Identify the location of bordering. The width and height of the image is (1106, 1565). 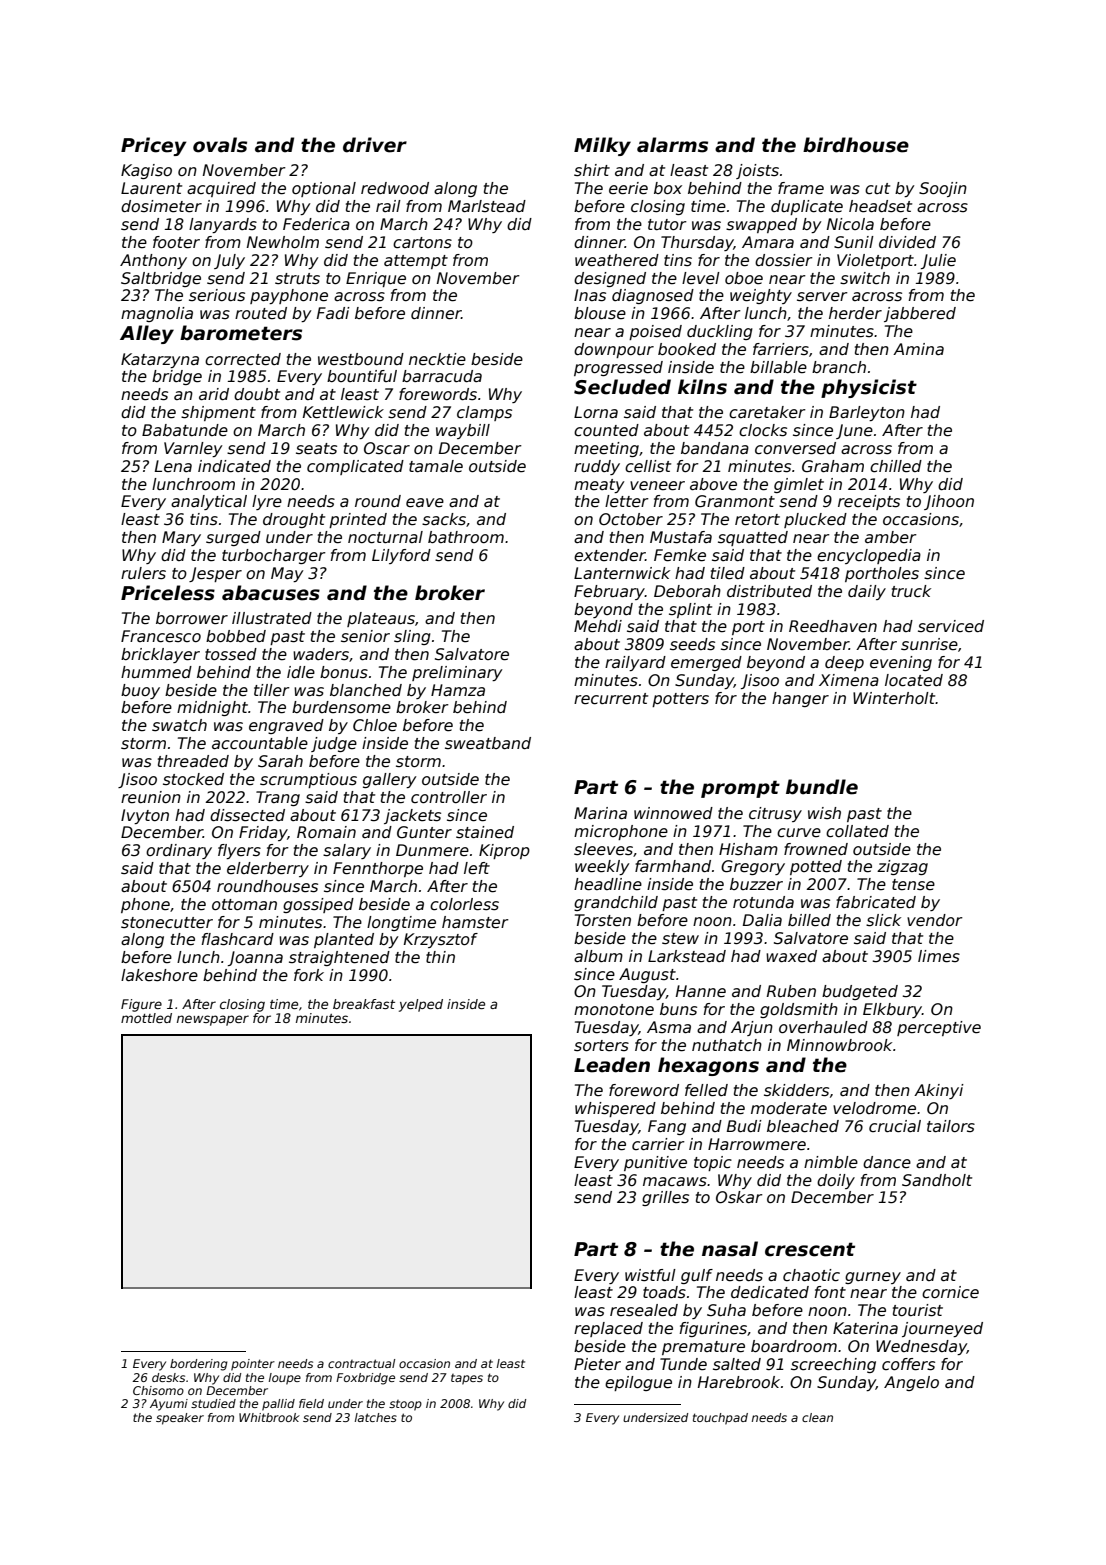
(199, 1365).
